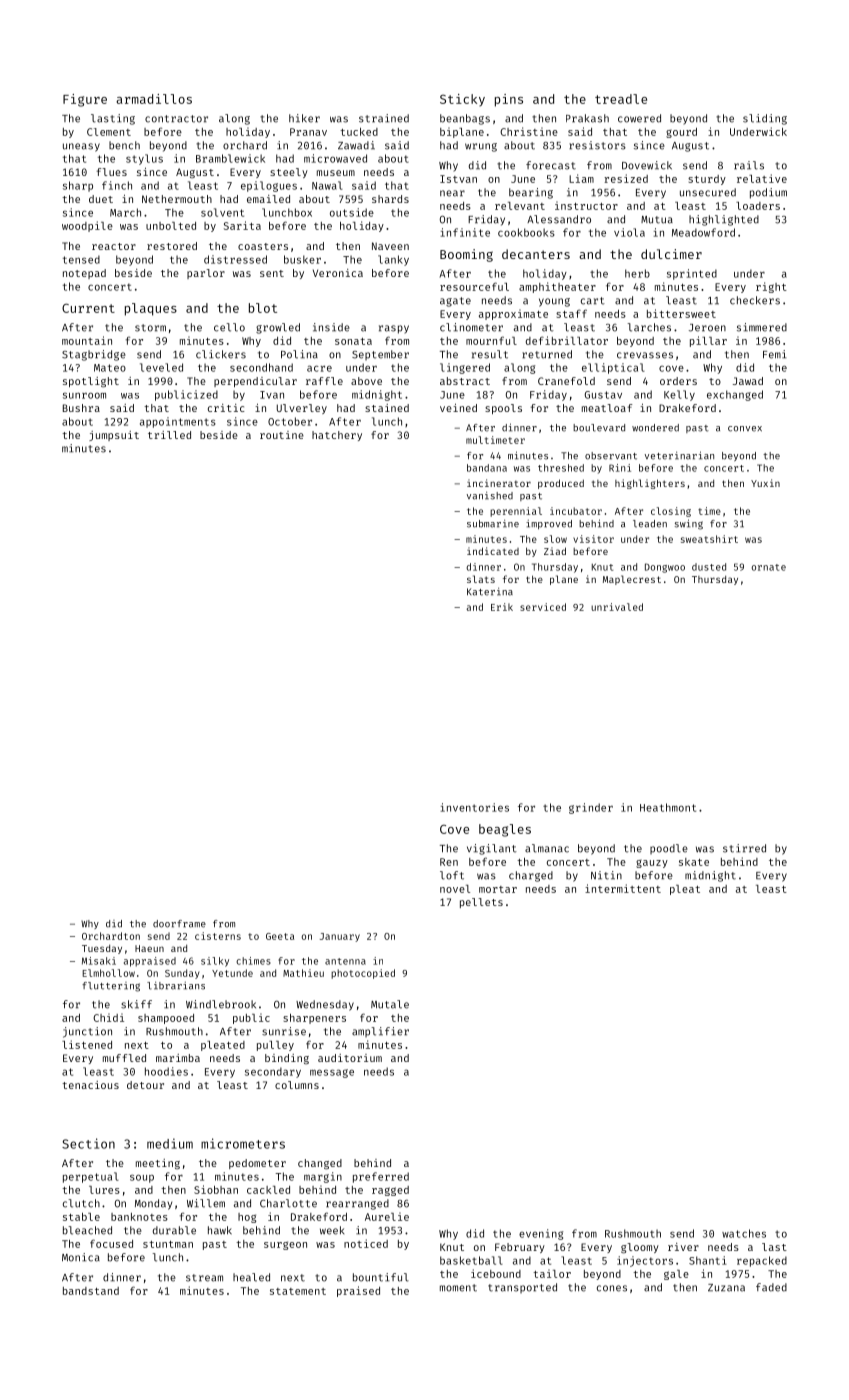 This screenshot has width=849, height=1400. I want to click on rails, so click(749, 165).
